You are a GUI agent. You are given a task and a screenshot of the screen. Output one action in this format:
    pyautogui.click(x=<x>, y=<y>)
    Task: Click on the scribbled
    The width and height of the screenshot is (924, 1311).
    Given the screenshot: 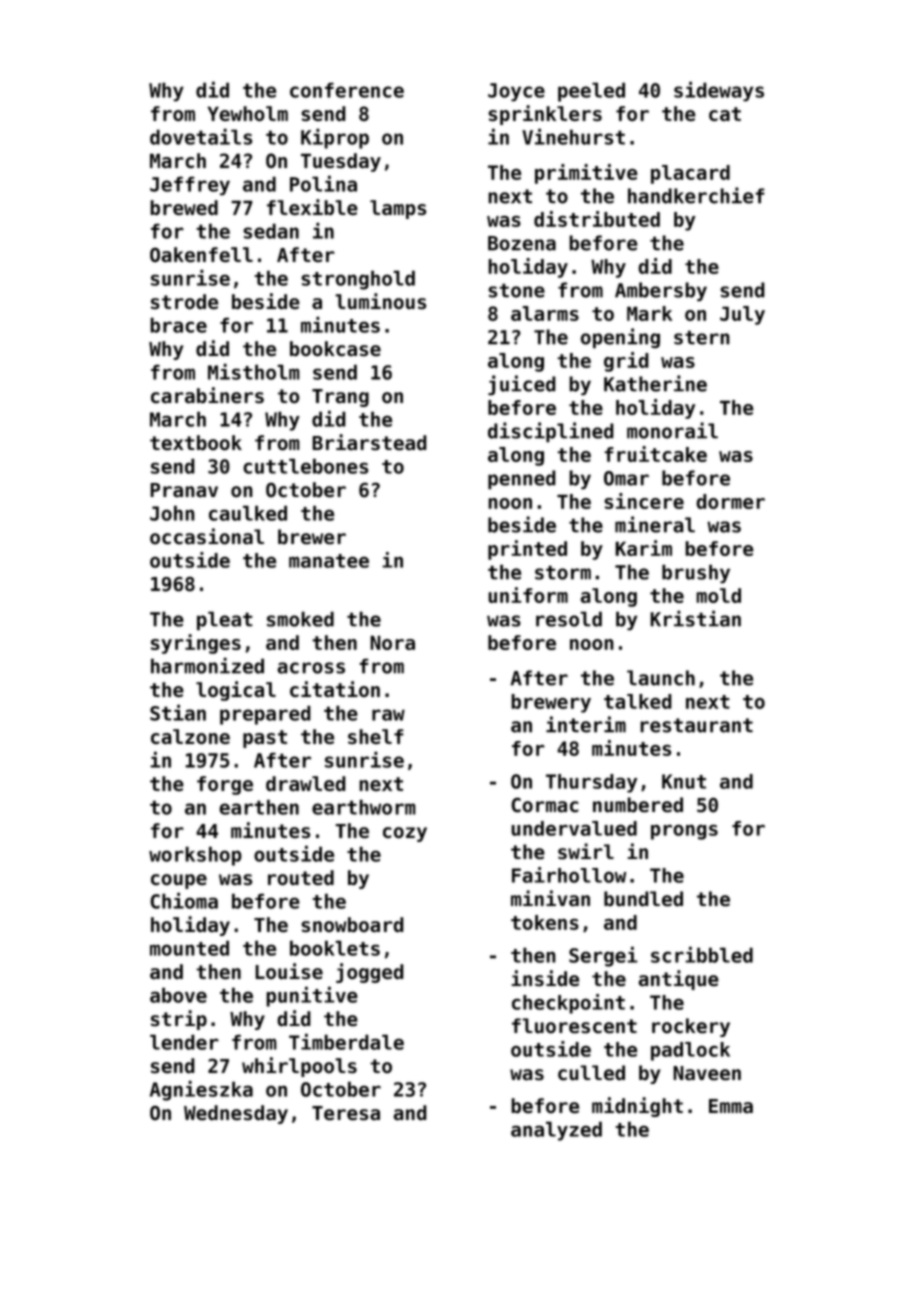 What is the action you would take?
    pyautogui.click(x=702, y=954)
